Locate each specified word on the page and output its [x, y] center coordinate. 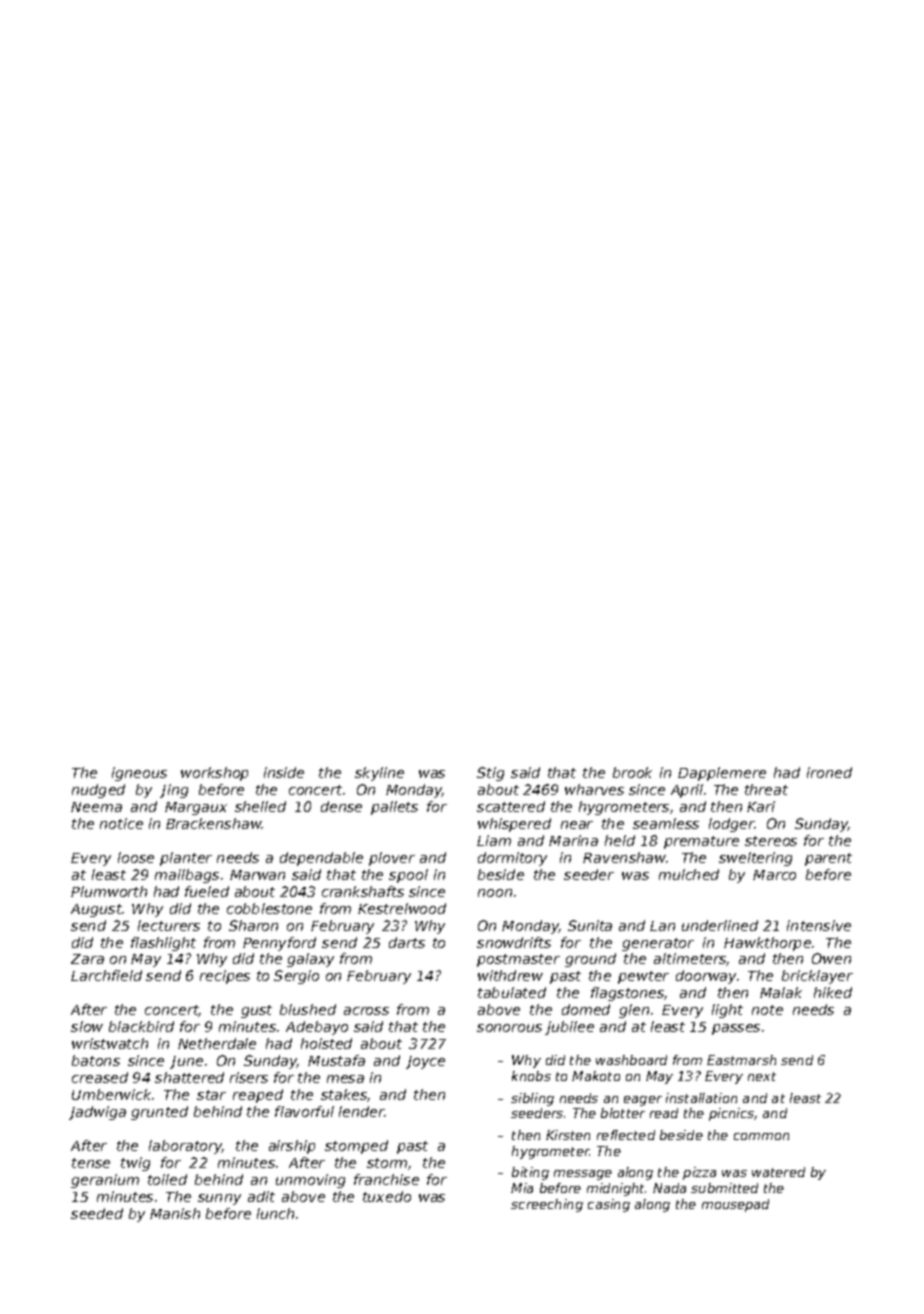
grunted [159, 1113]
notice [121, 823]
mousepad [735, 1205]
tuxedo [387, 1196]
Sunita [590, 925]
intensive [819, 925]
